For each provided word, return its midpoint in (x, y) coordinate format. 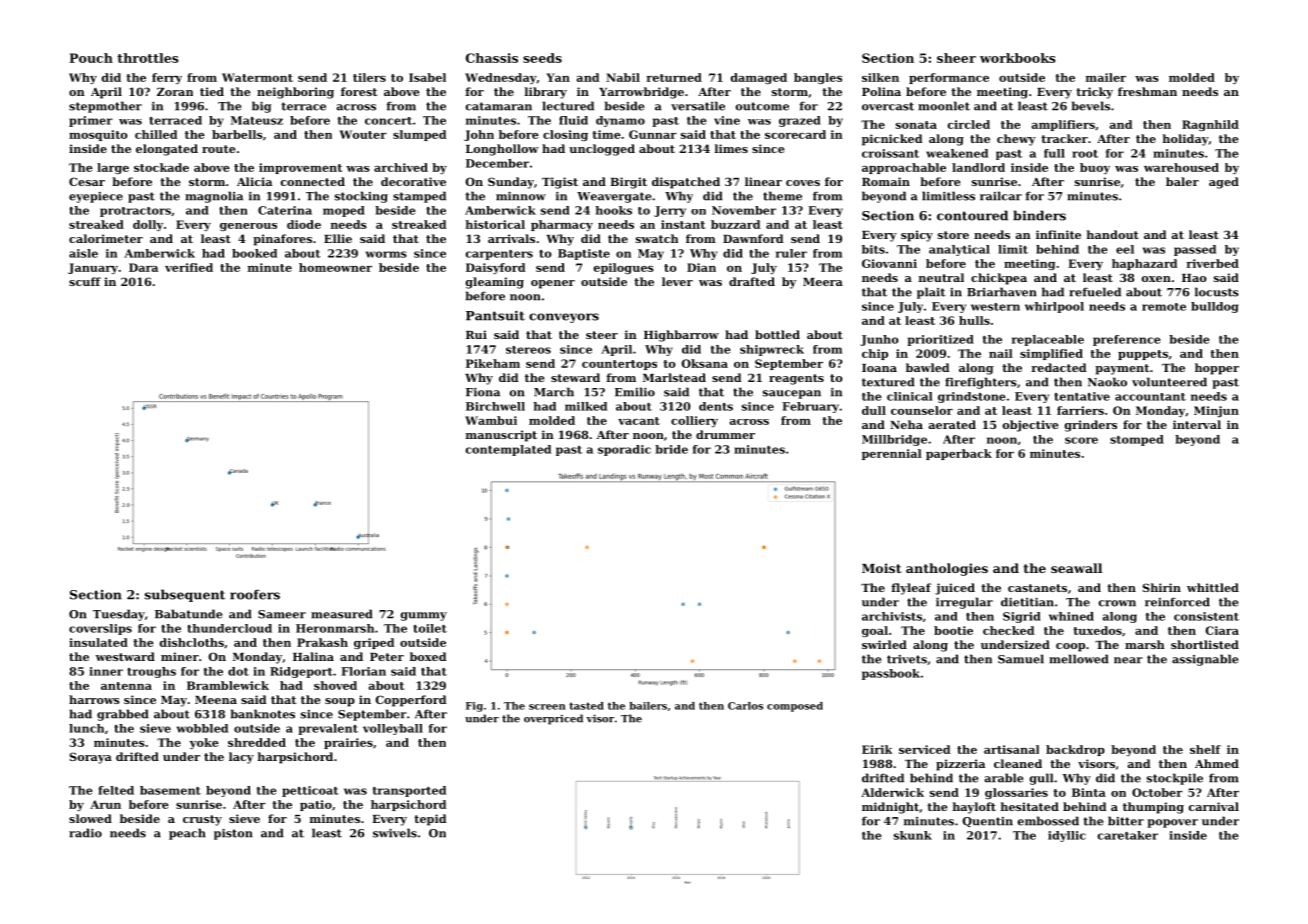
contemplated (508, 450)
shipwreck (772, 350)
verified (189, 267)
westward (125, 656)
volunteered (1169, 382)
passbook (891, 674)
